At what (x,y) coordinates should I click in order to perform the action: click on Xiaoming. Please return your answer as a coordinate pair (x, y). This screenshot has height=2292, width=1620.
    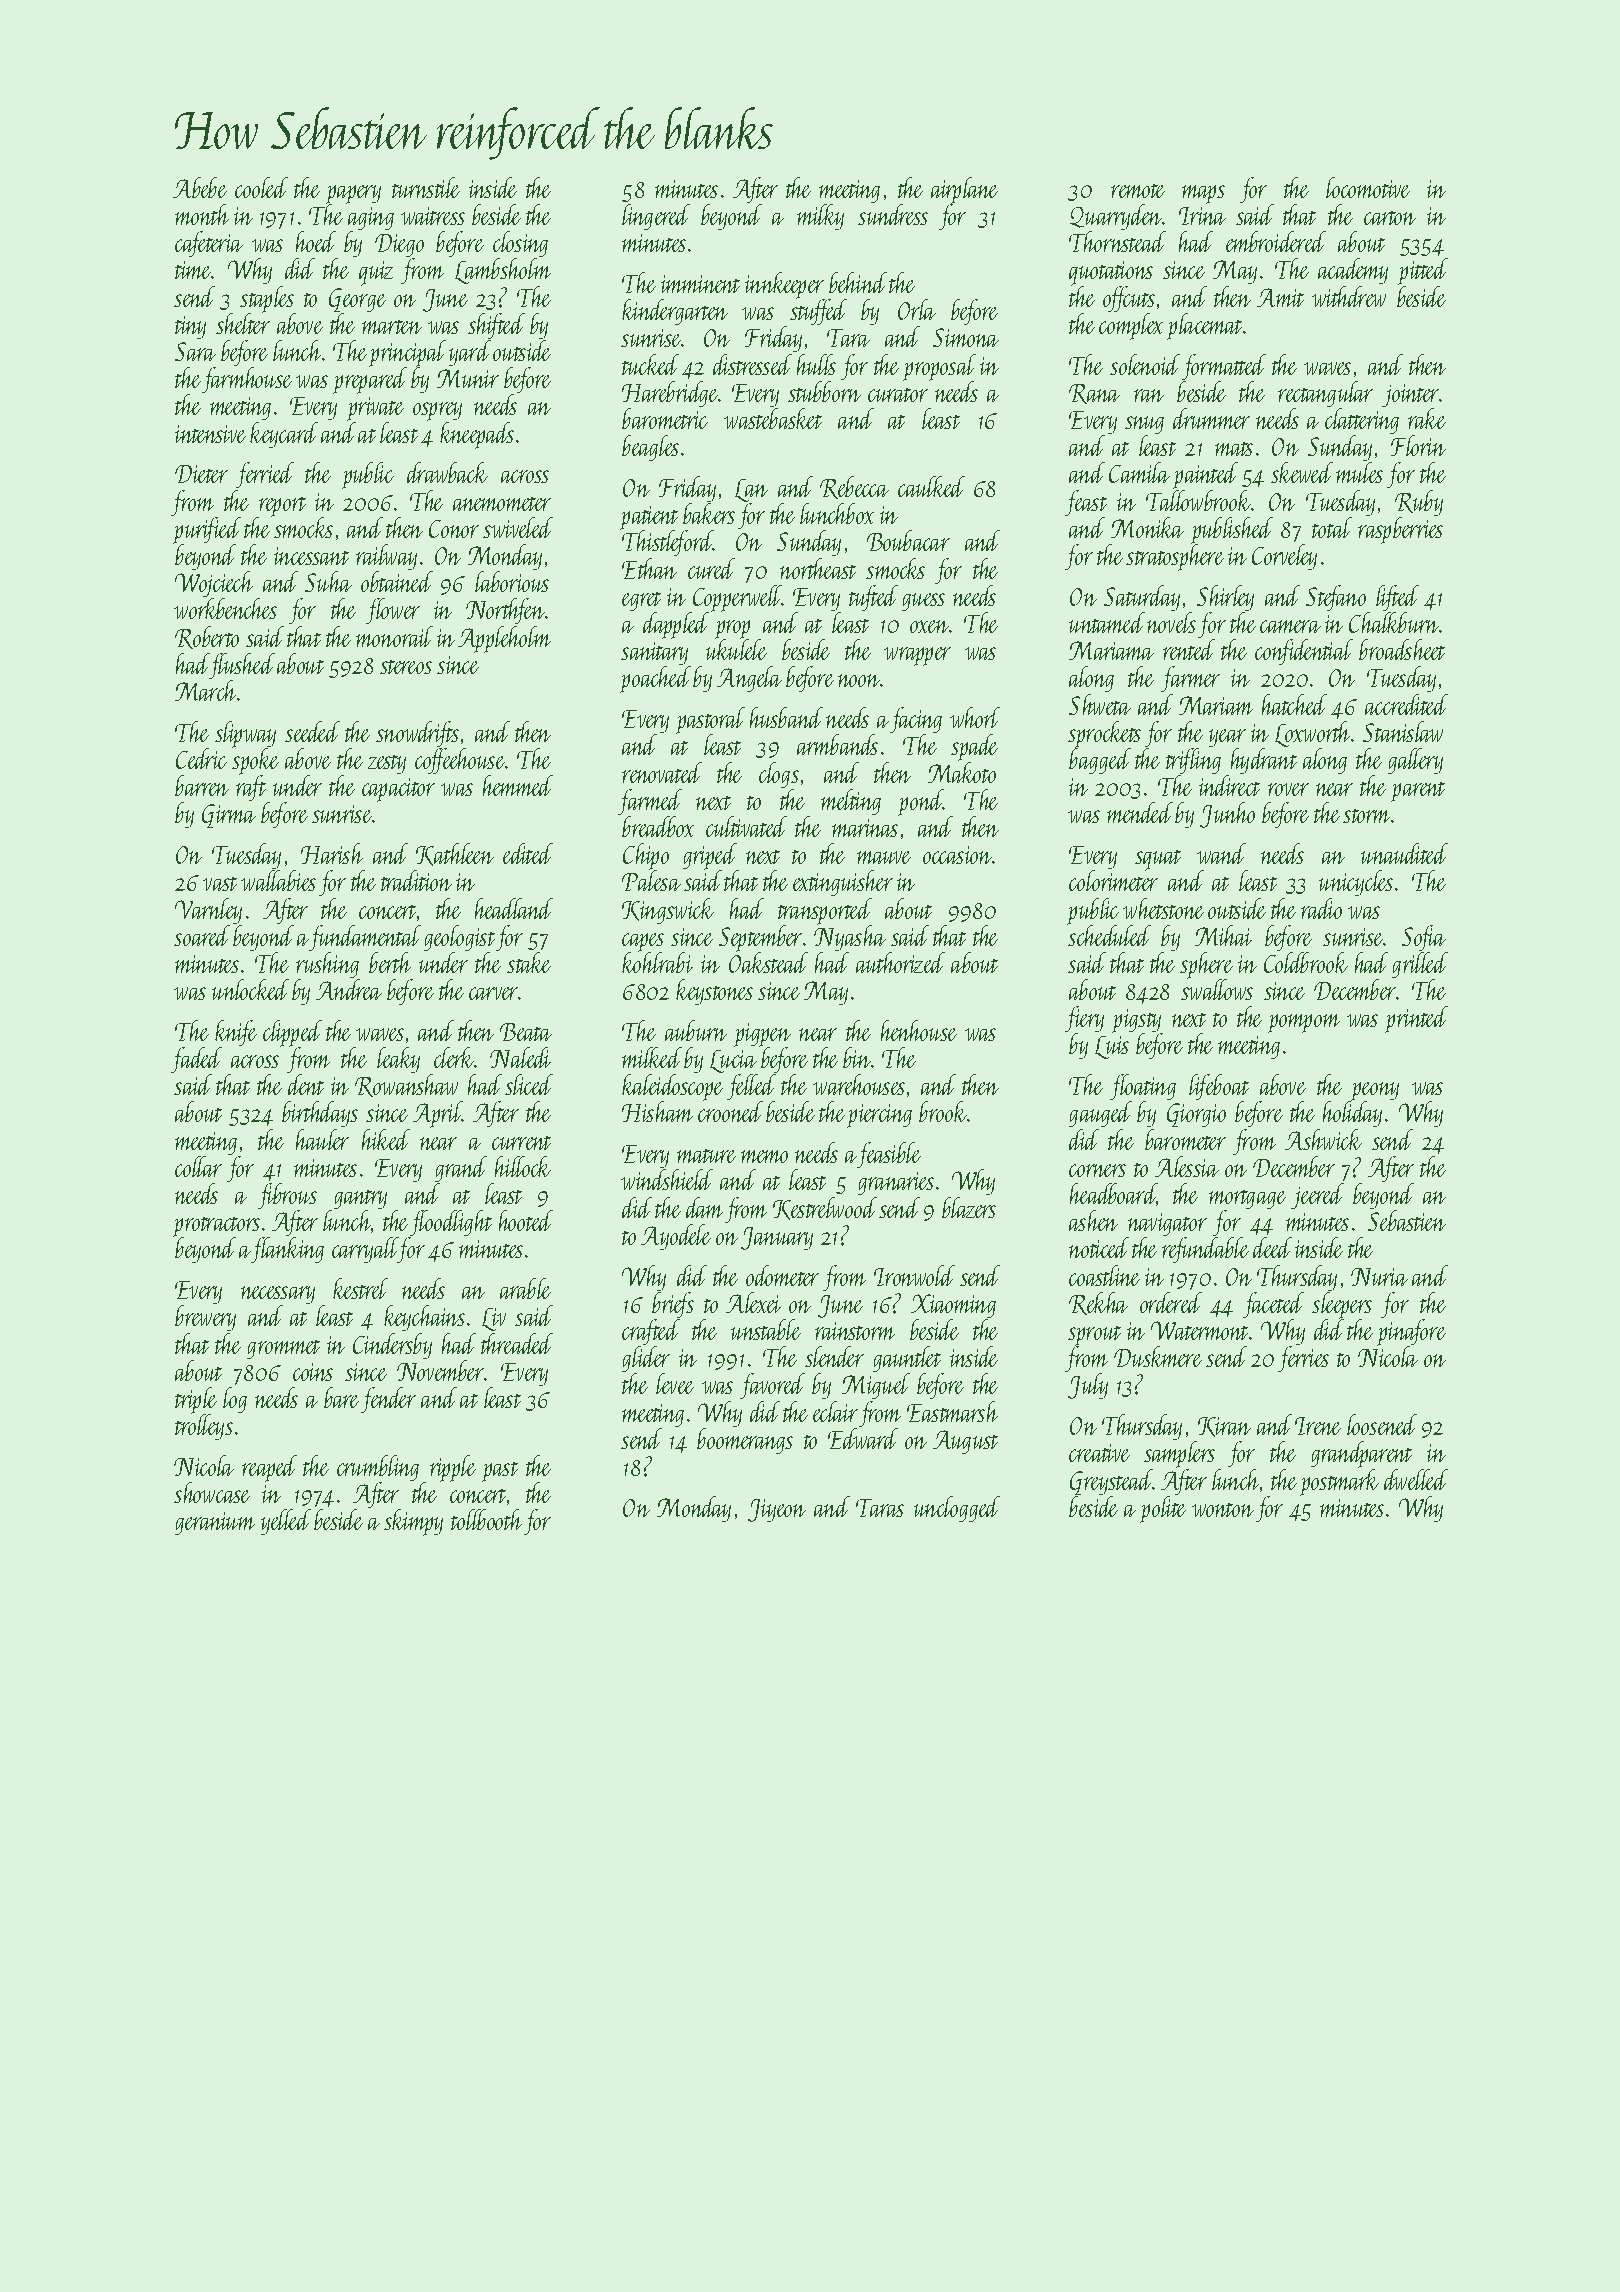
    Looking at the image, I should click on (953, 1306).
